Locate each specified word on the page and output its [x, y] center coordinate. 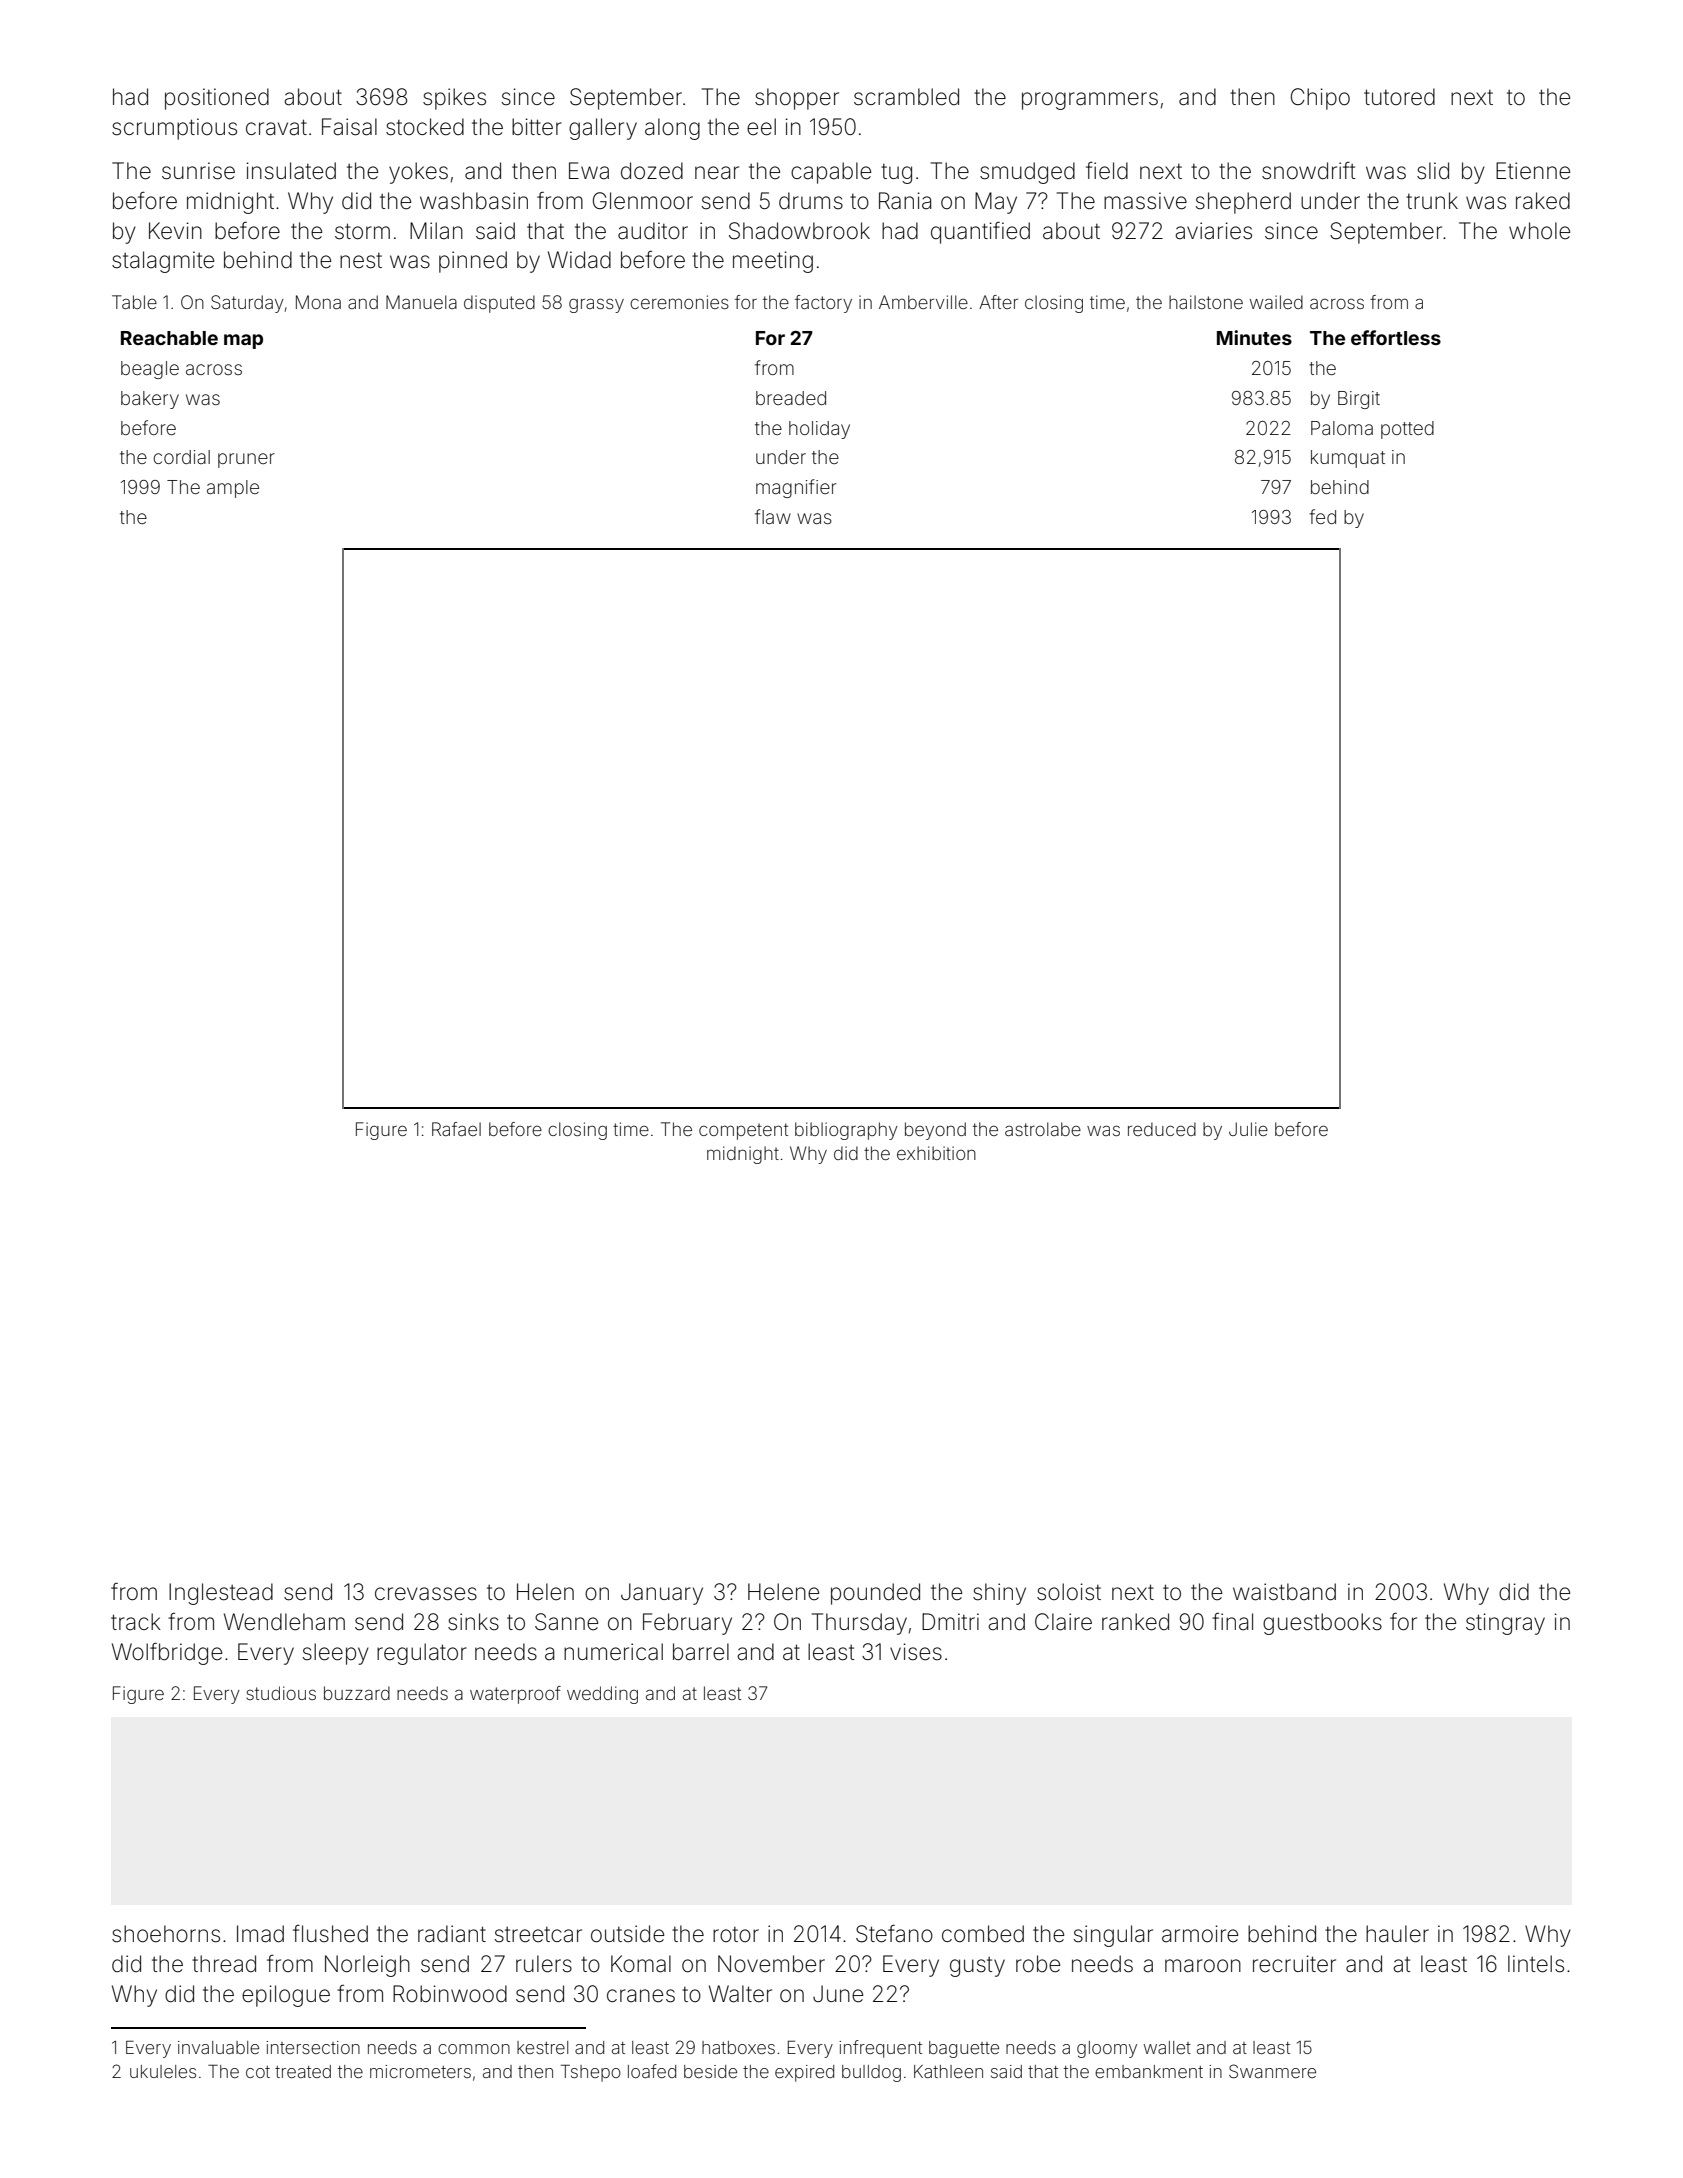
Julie [1248, 1129]
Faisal [349, 127]
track [136, 1622]
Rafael [456, 1129]
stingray [1505, 1624]
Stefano [894, 1934]
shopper [797, 99]
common [474, 2049]
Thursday [859, 1624]
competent [743, 1131]
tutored [1399, 97]
